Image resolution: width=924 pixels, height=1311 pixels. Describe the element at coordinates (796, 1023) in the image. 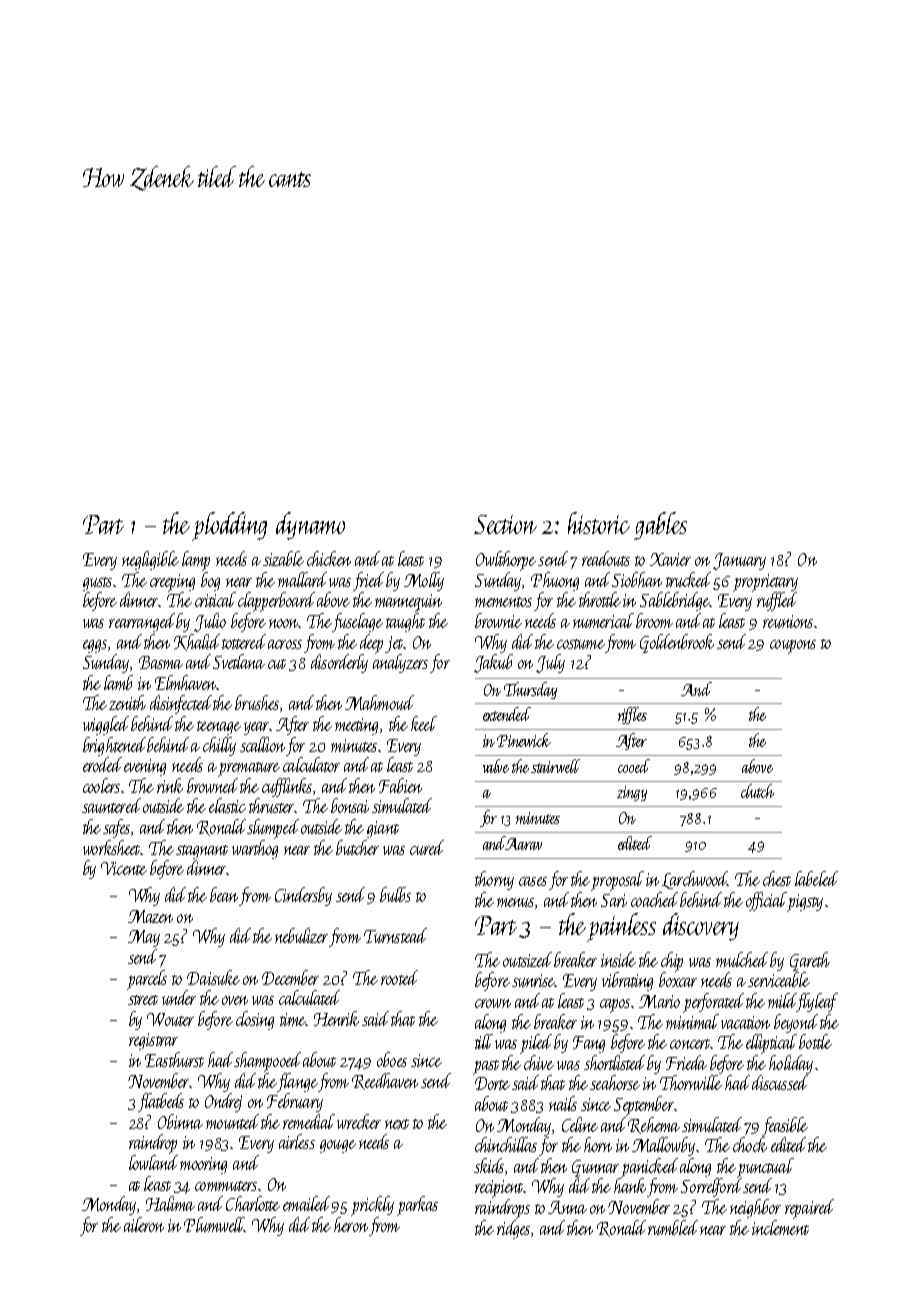

I see `beyond` at that location.
